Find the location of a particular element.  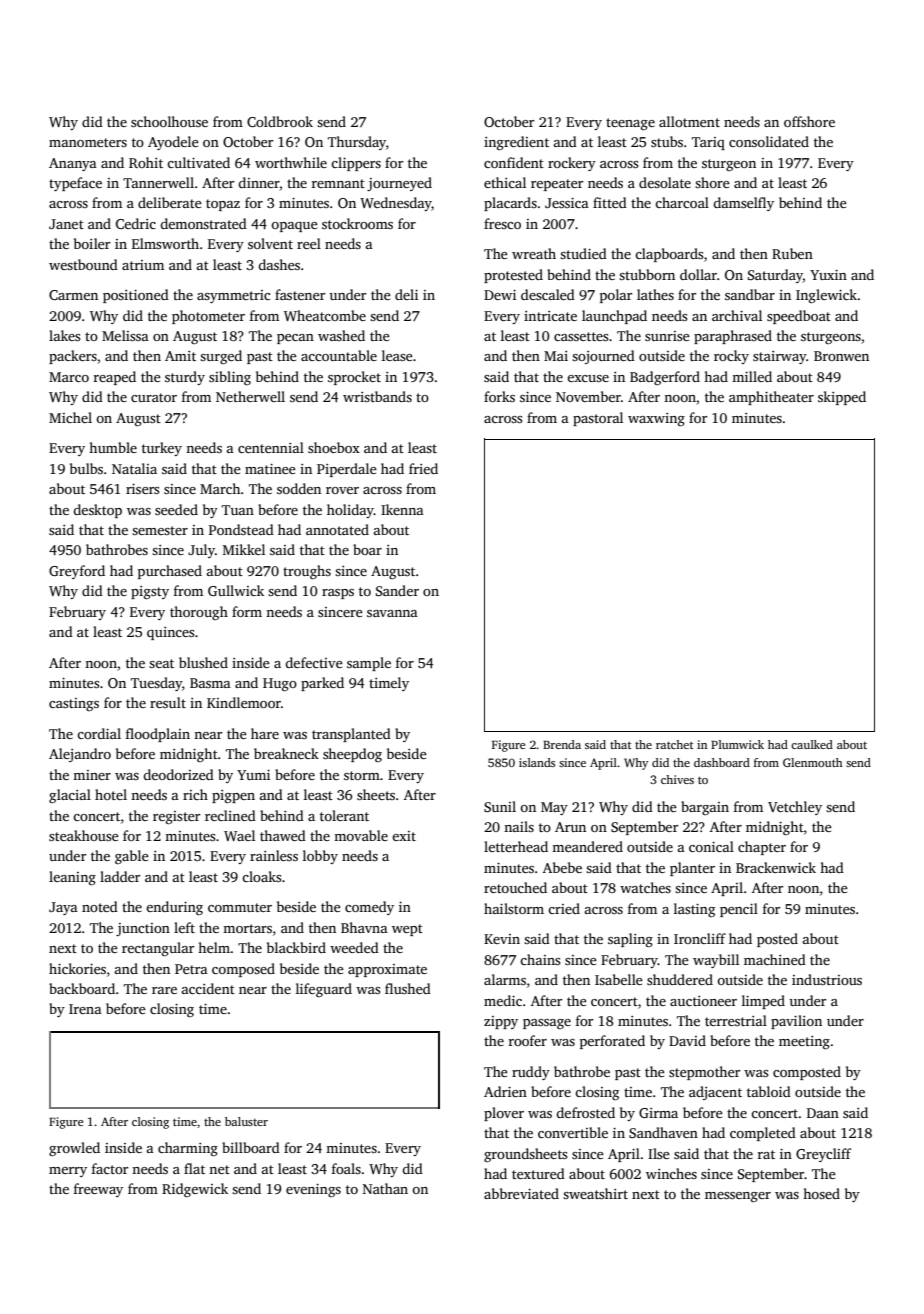

charming is located at coordinates (188, 1149).
